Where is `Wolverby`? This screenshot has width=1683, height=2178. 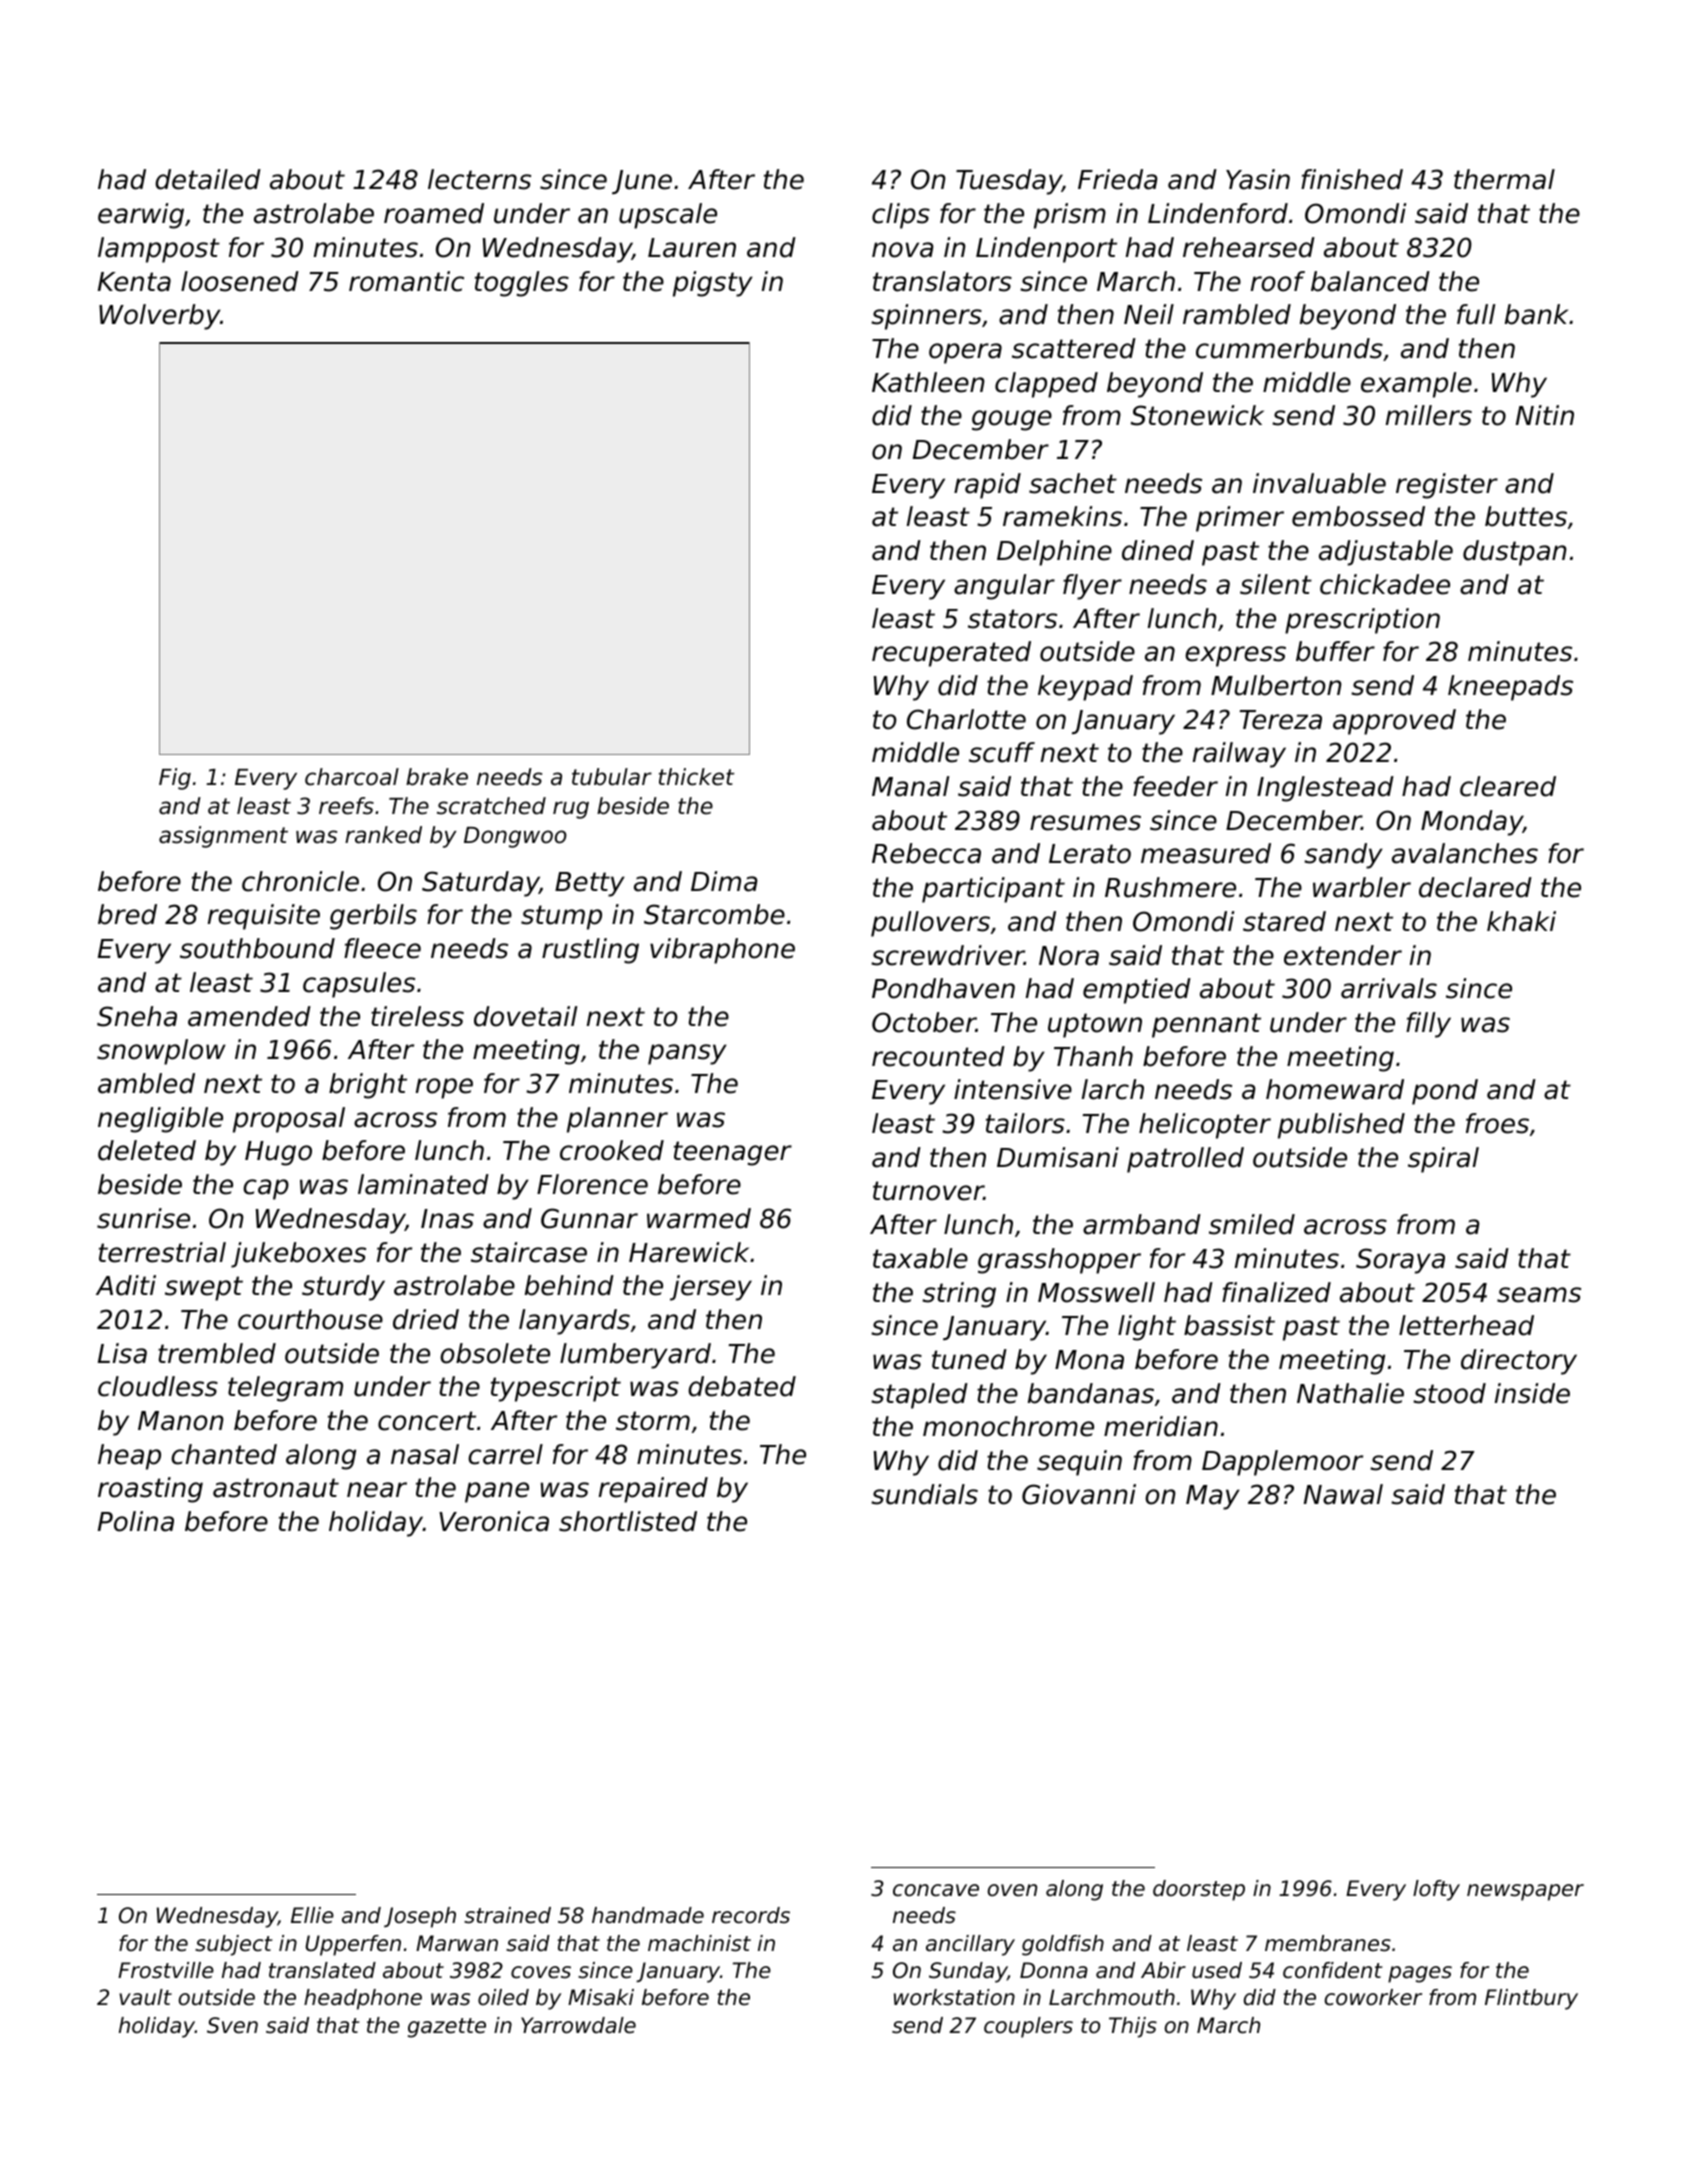 Wolverby is located at coordinates (159, 317).
